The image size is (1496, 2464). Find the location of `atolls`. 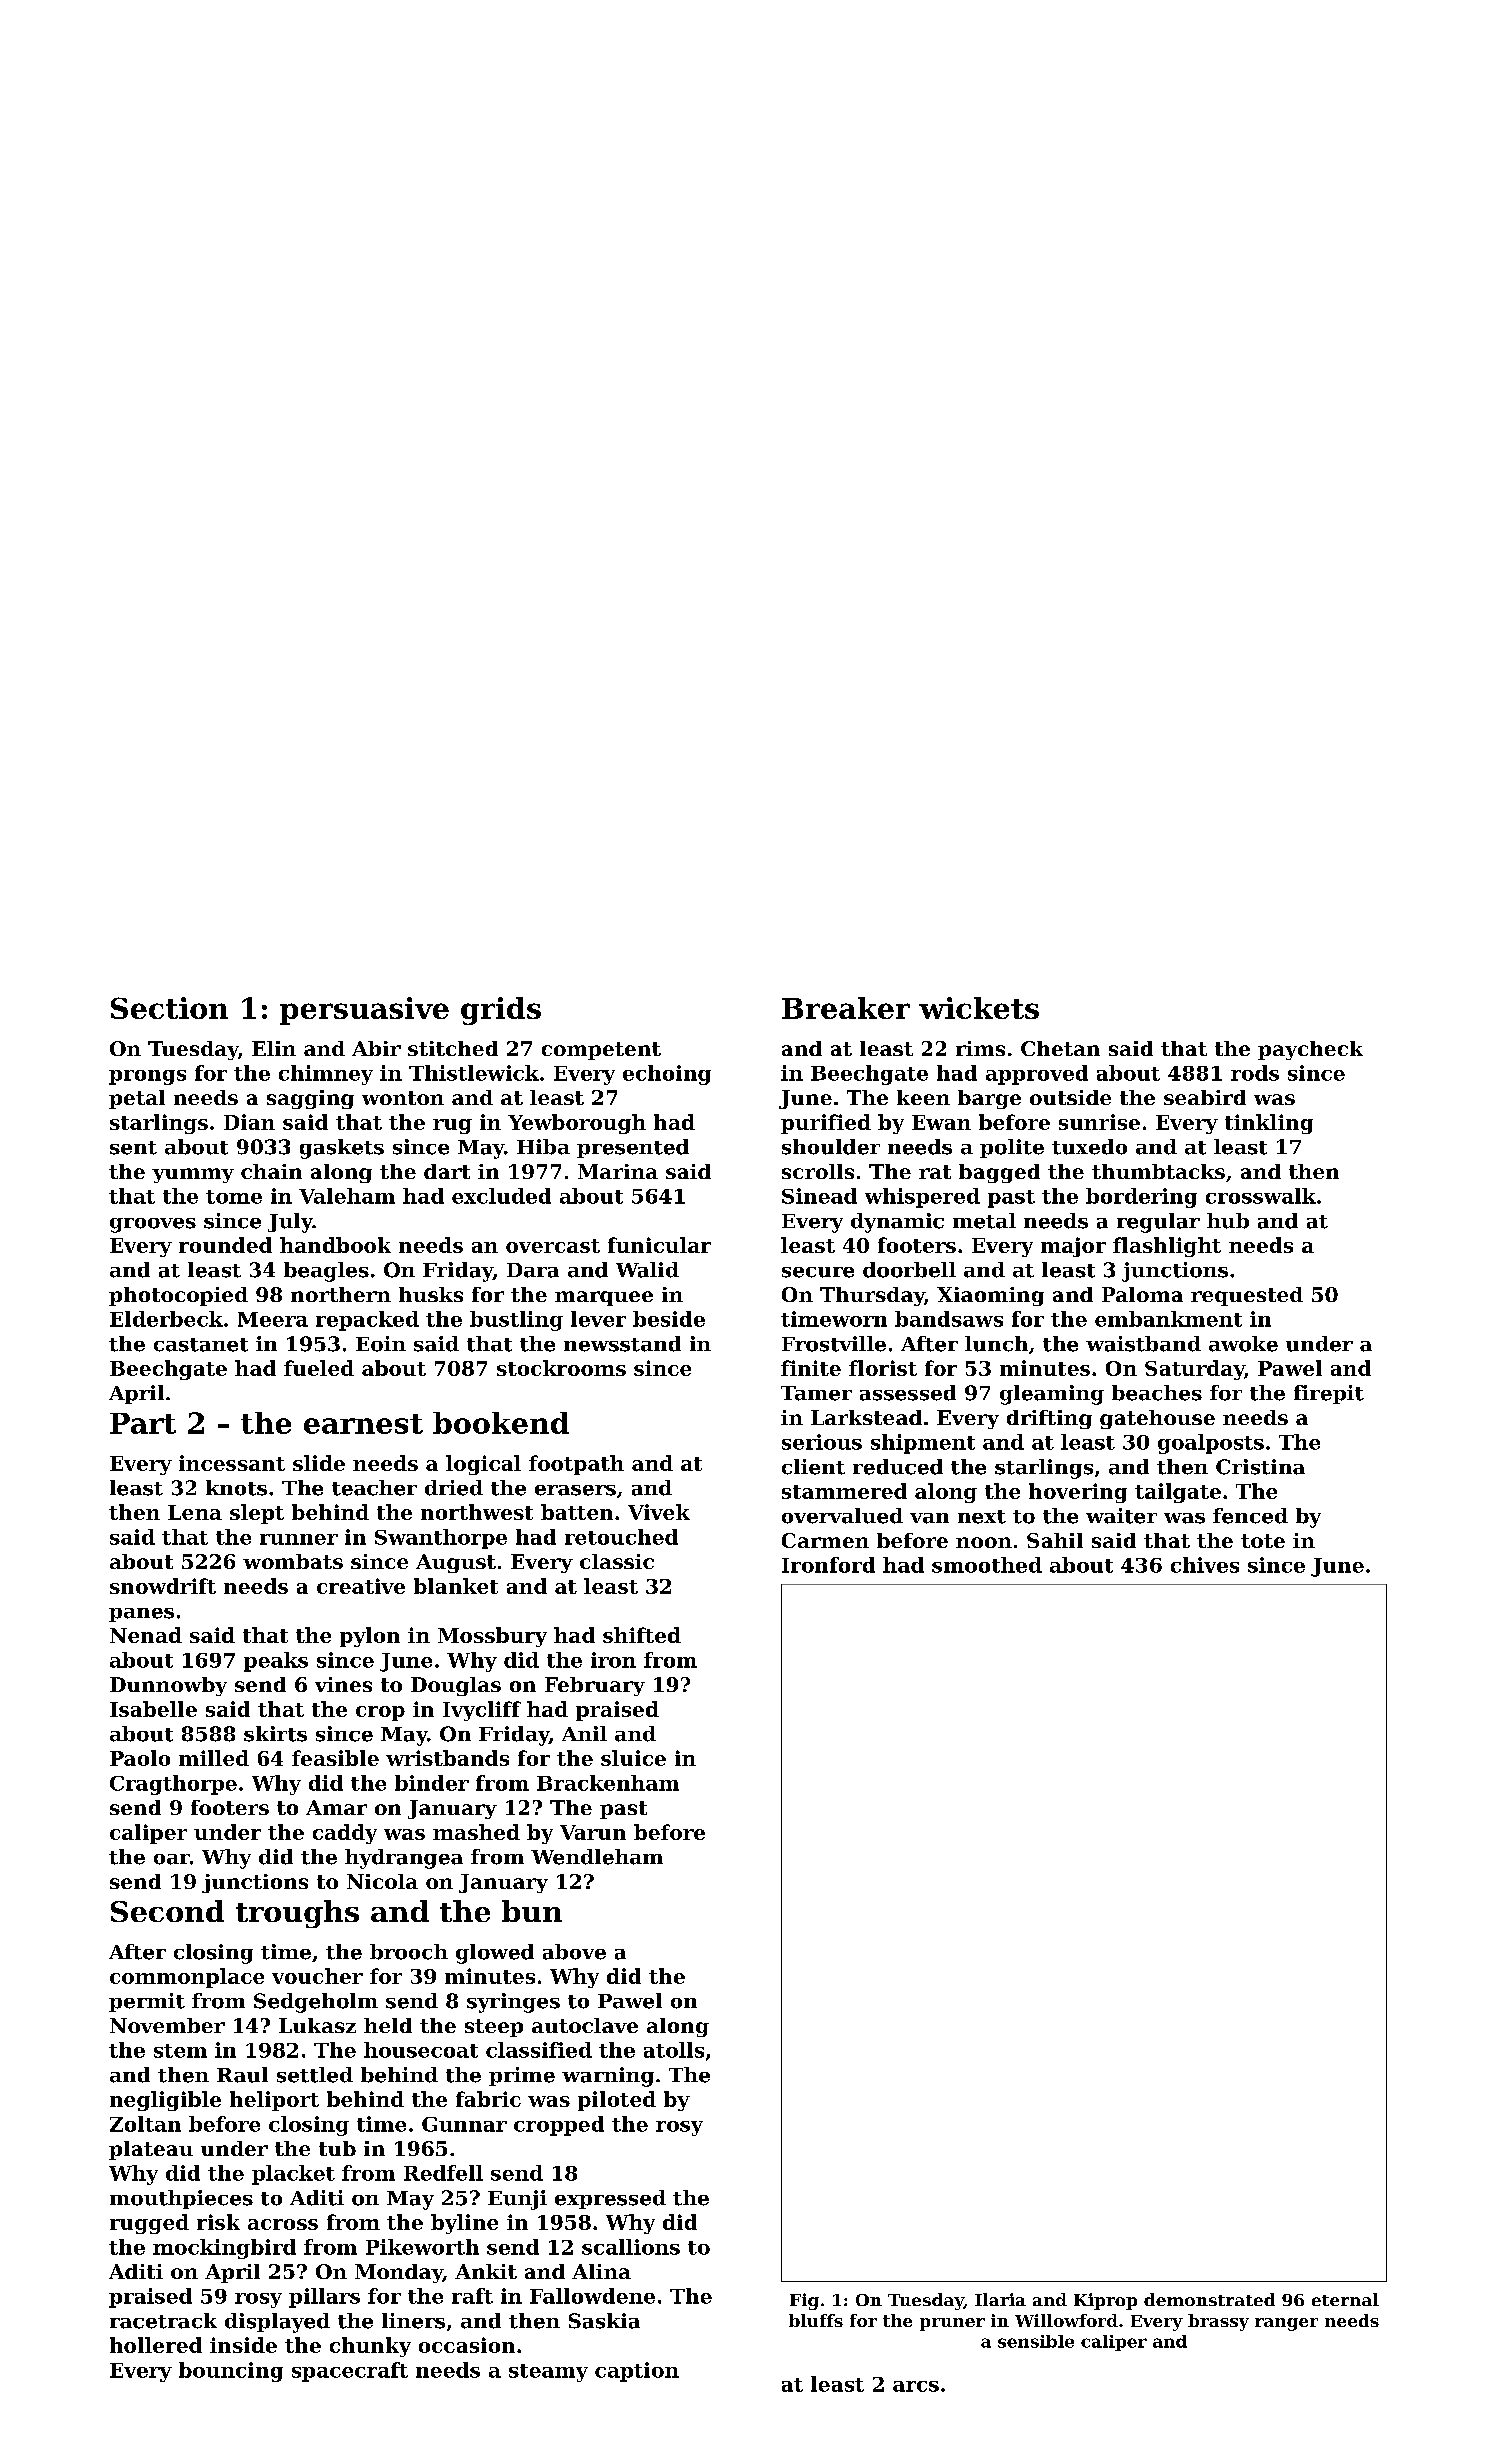

atolls is located at coordinates (674, 2050).
